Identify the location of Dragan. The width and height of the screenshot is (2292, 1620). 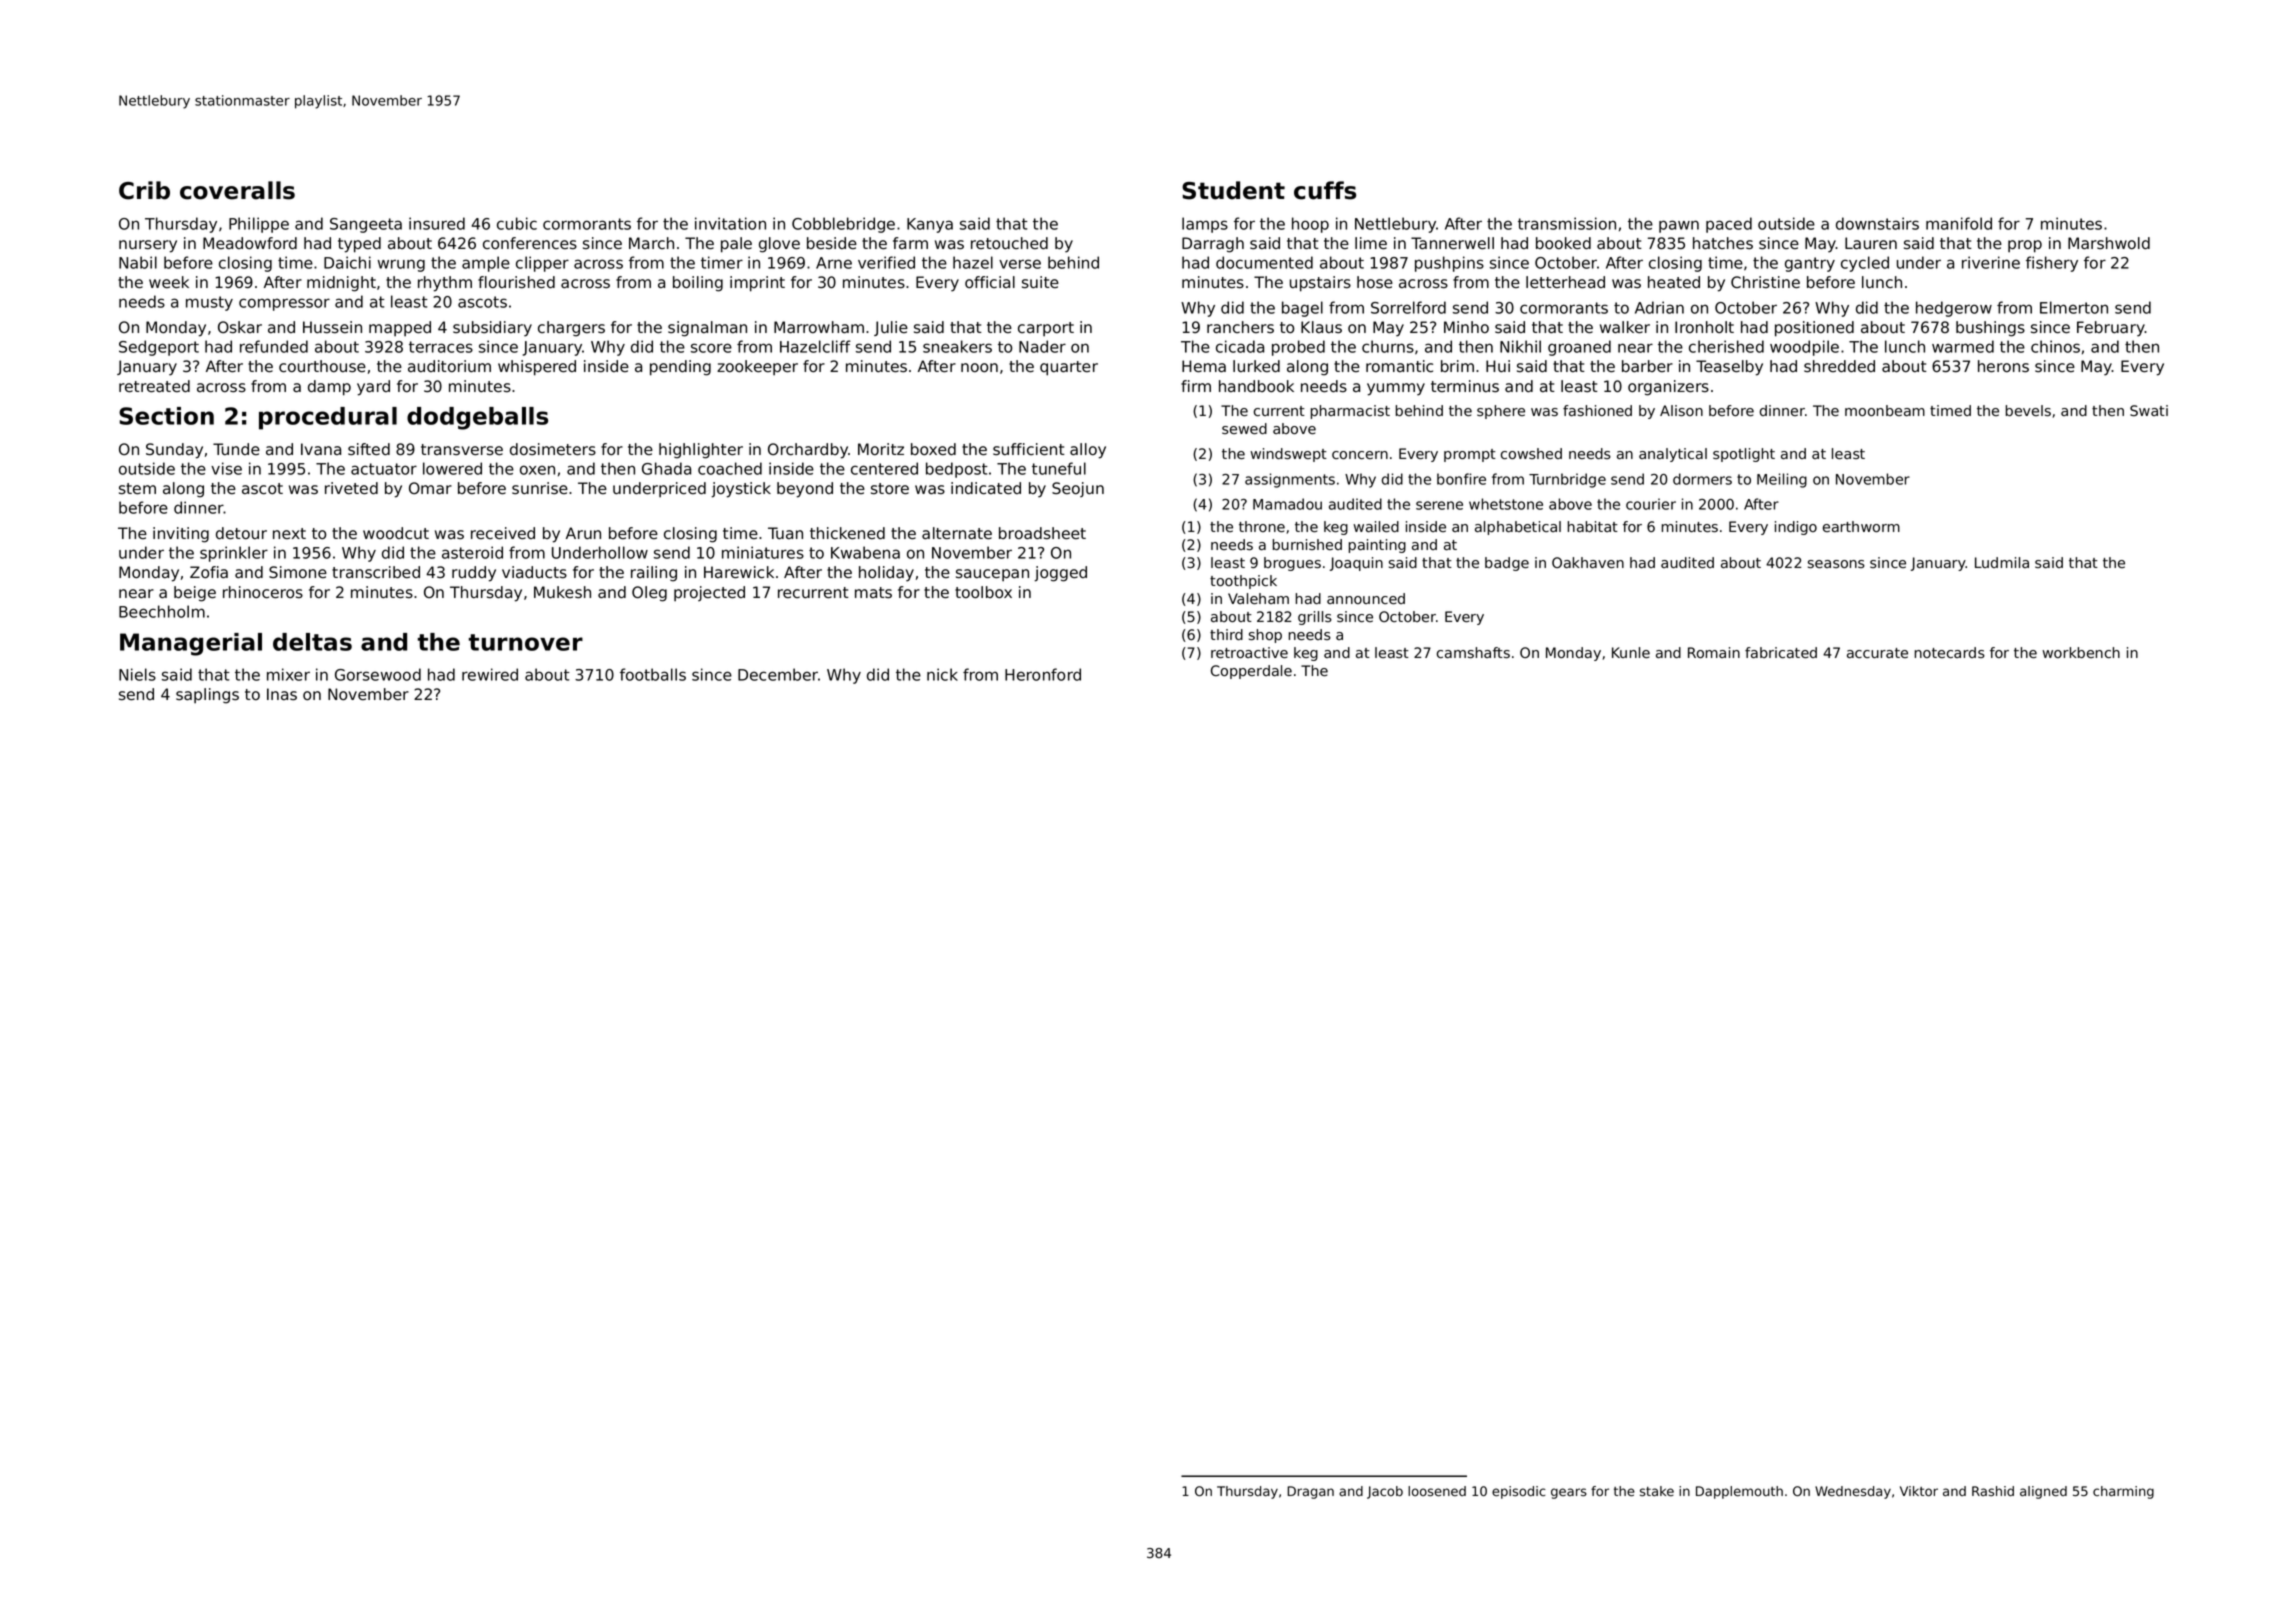
(1310, 1492).
